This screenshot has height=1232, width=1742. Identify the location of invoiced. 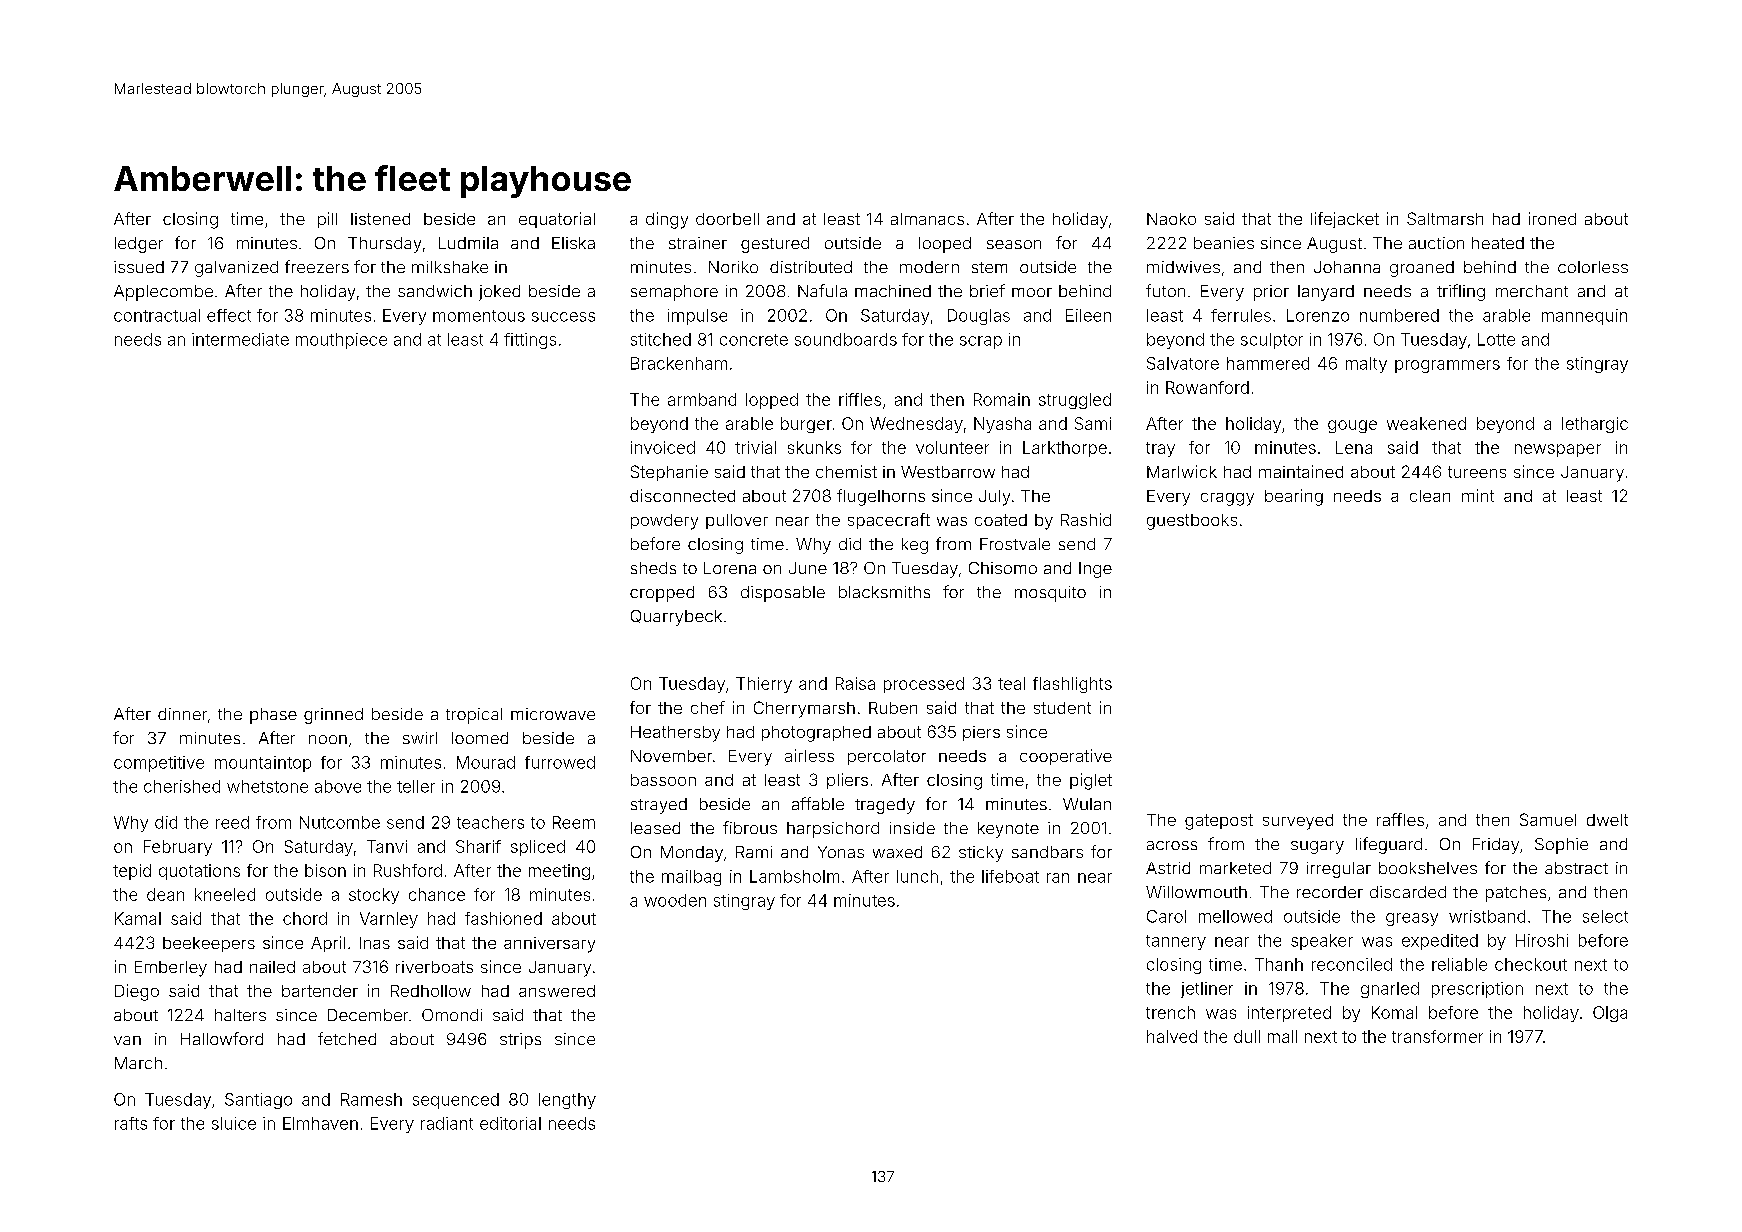
(663, 447).
